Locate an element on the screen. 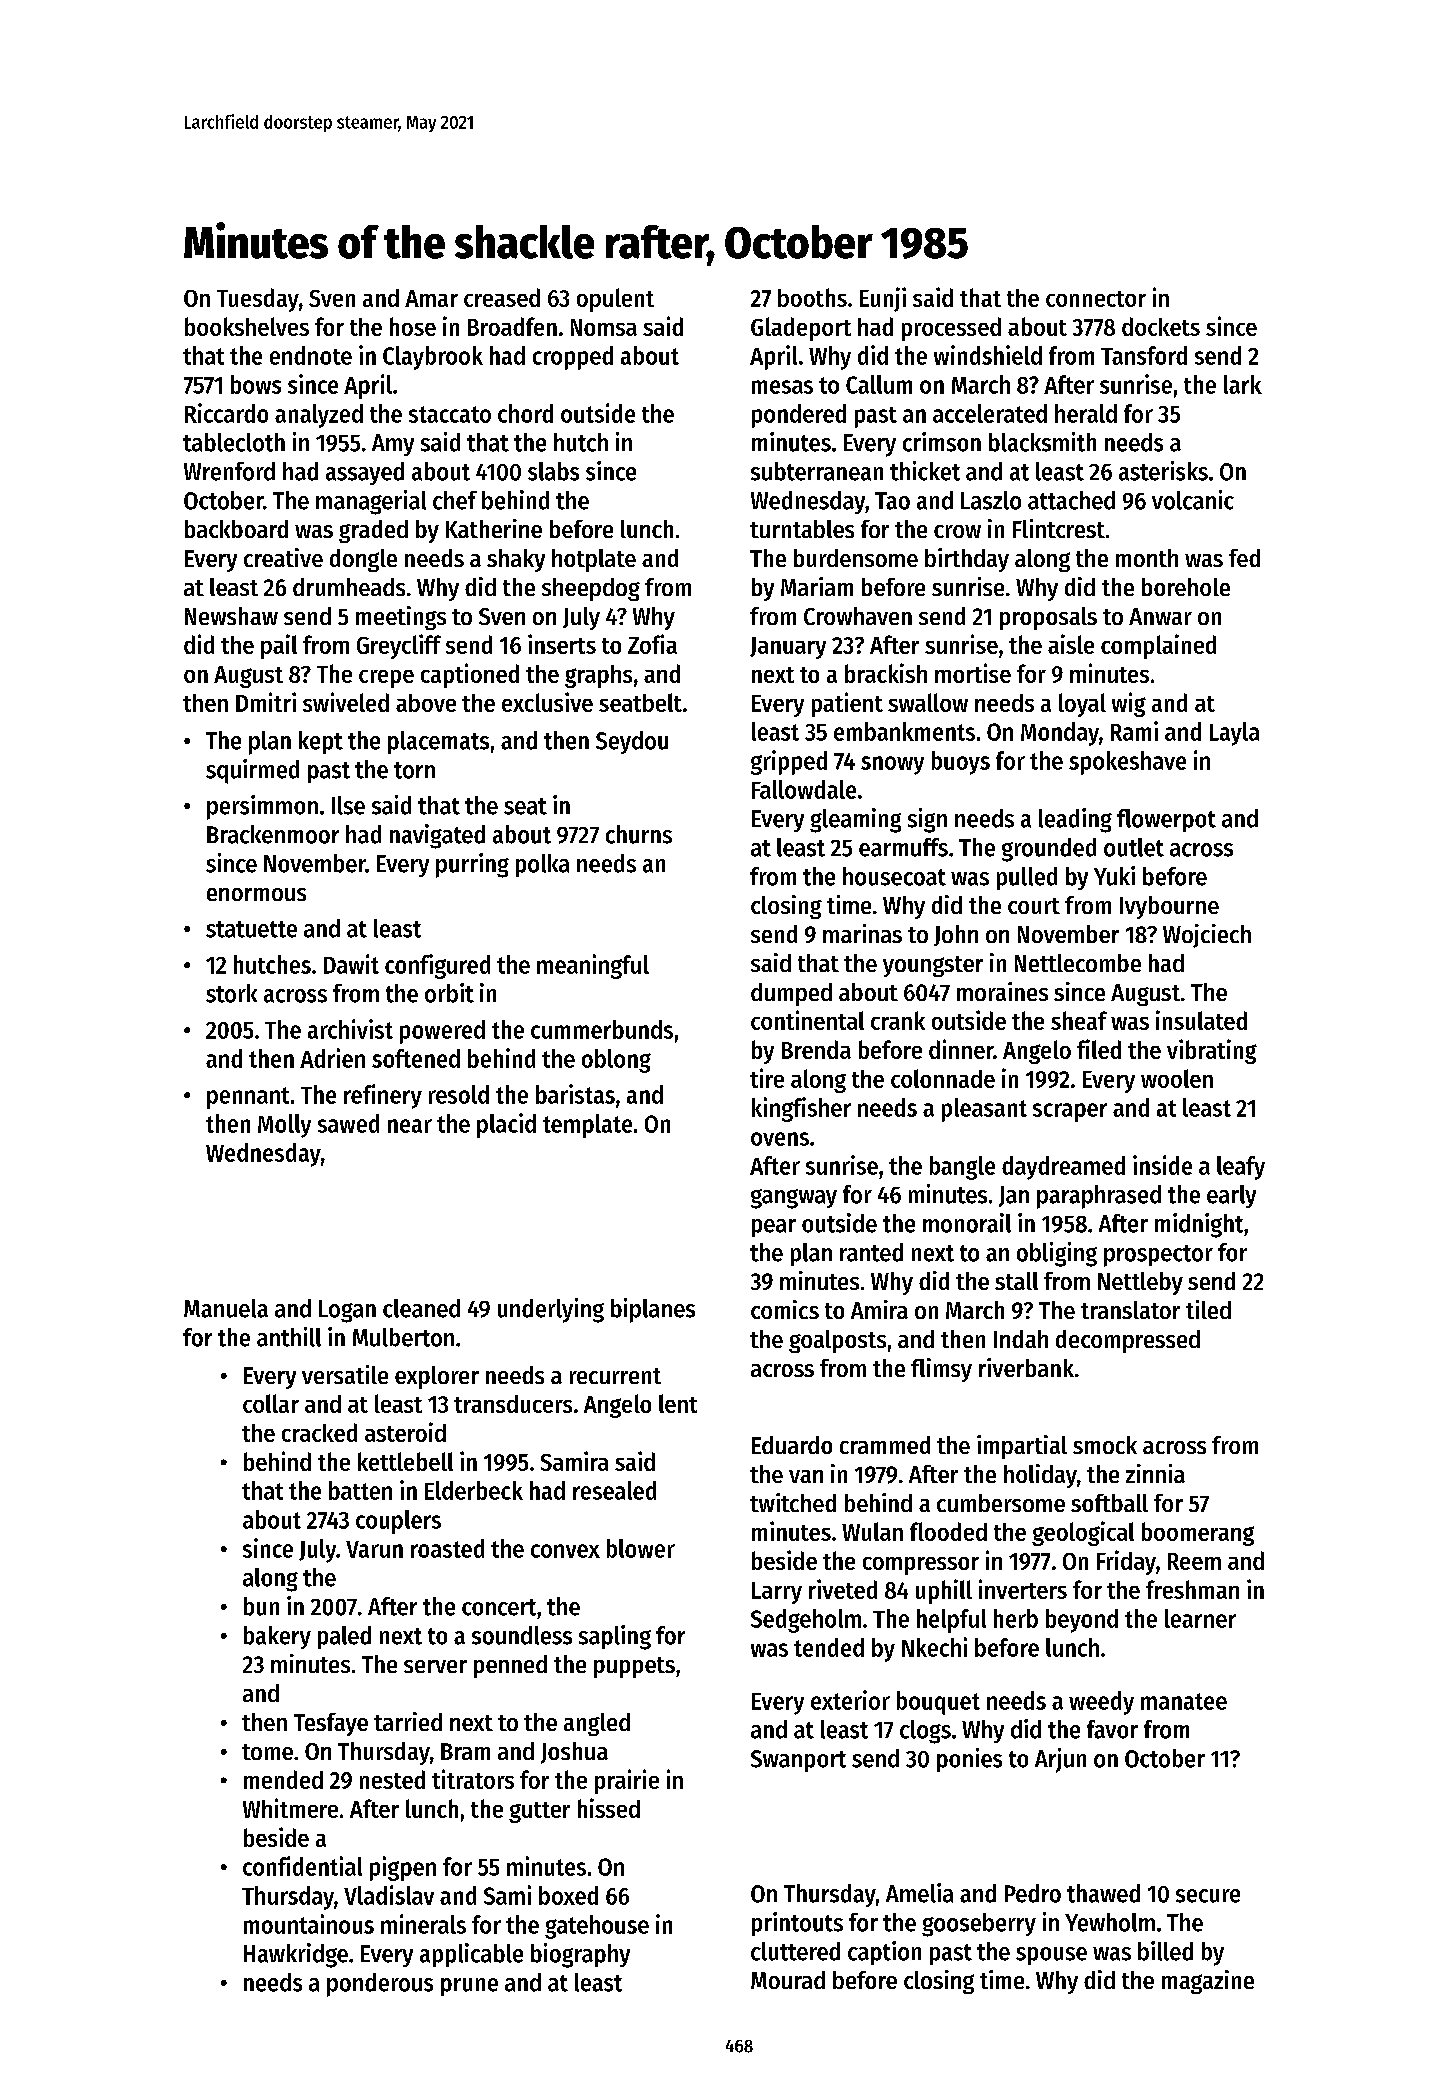 The height and width of the screenshot is (2100, 1450). comics is located at coordinates (785, 1309).
